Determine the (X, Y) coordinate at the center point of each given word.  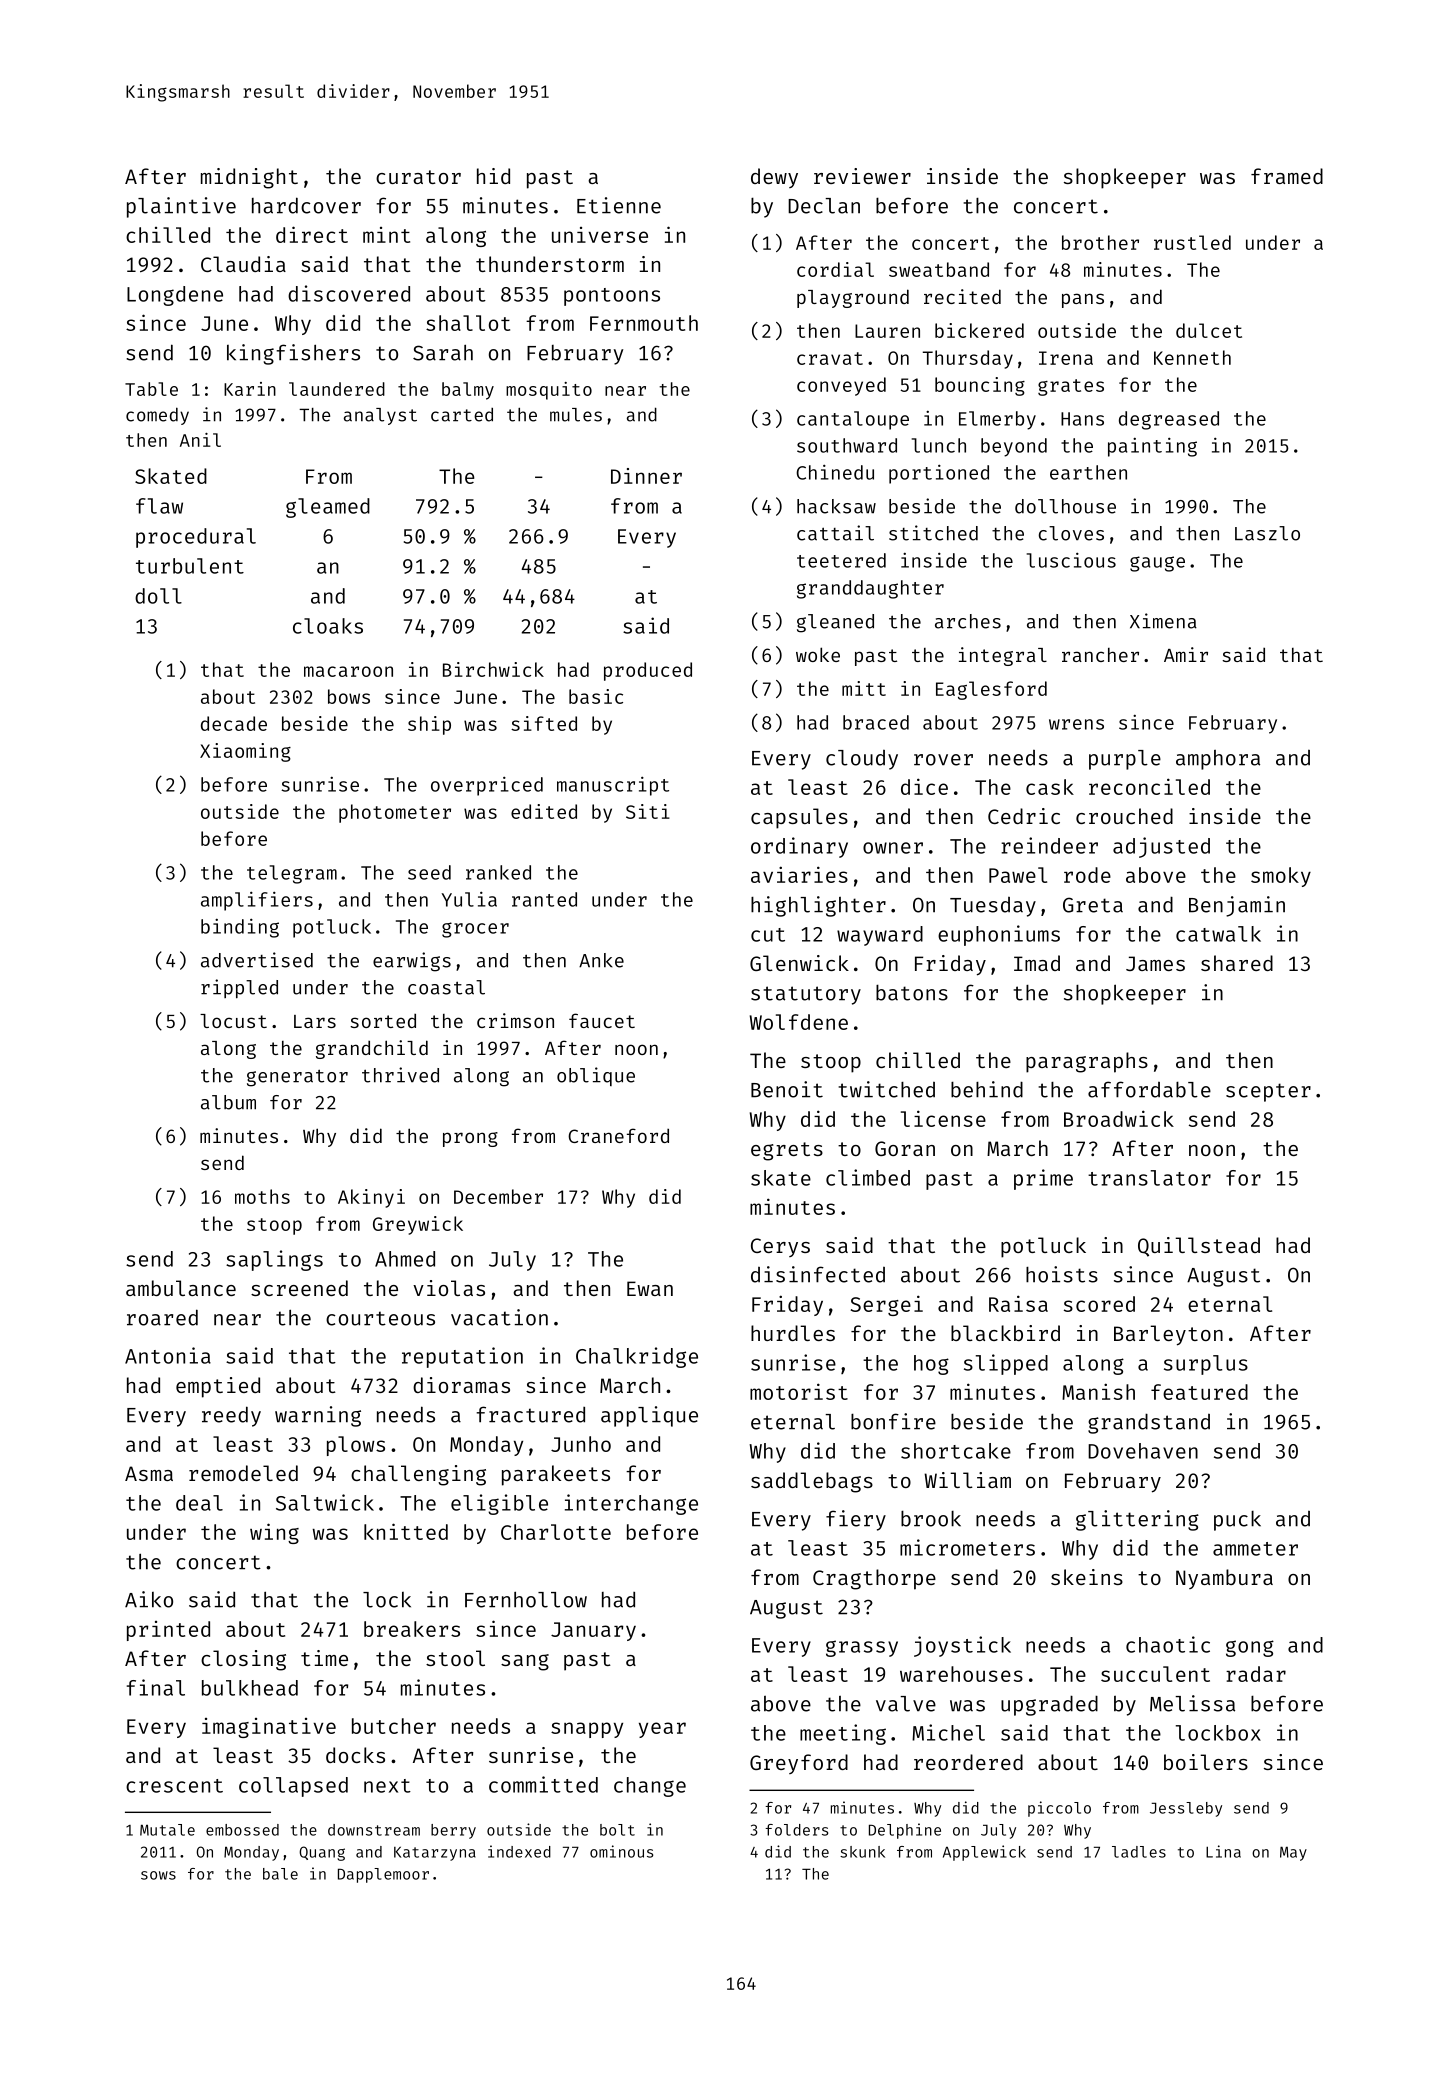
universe (600, 235)
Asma (149, 1473)
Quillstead (1199, 1247)
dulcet (1209, 330)
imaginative (269, 1728)
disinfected (818, 1274)
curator (418, 177)
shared (1237, 963)
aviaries (799, 874)
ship (429, 725)
